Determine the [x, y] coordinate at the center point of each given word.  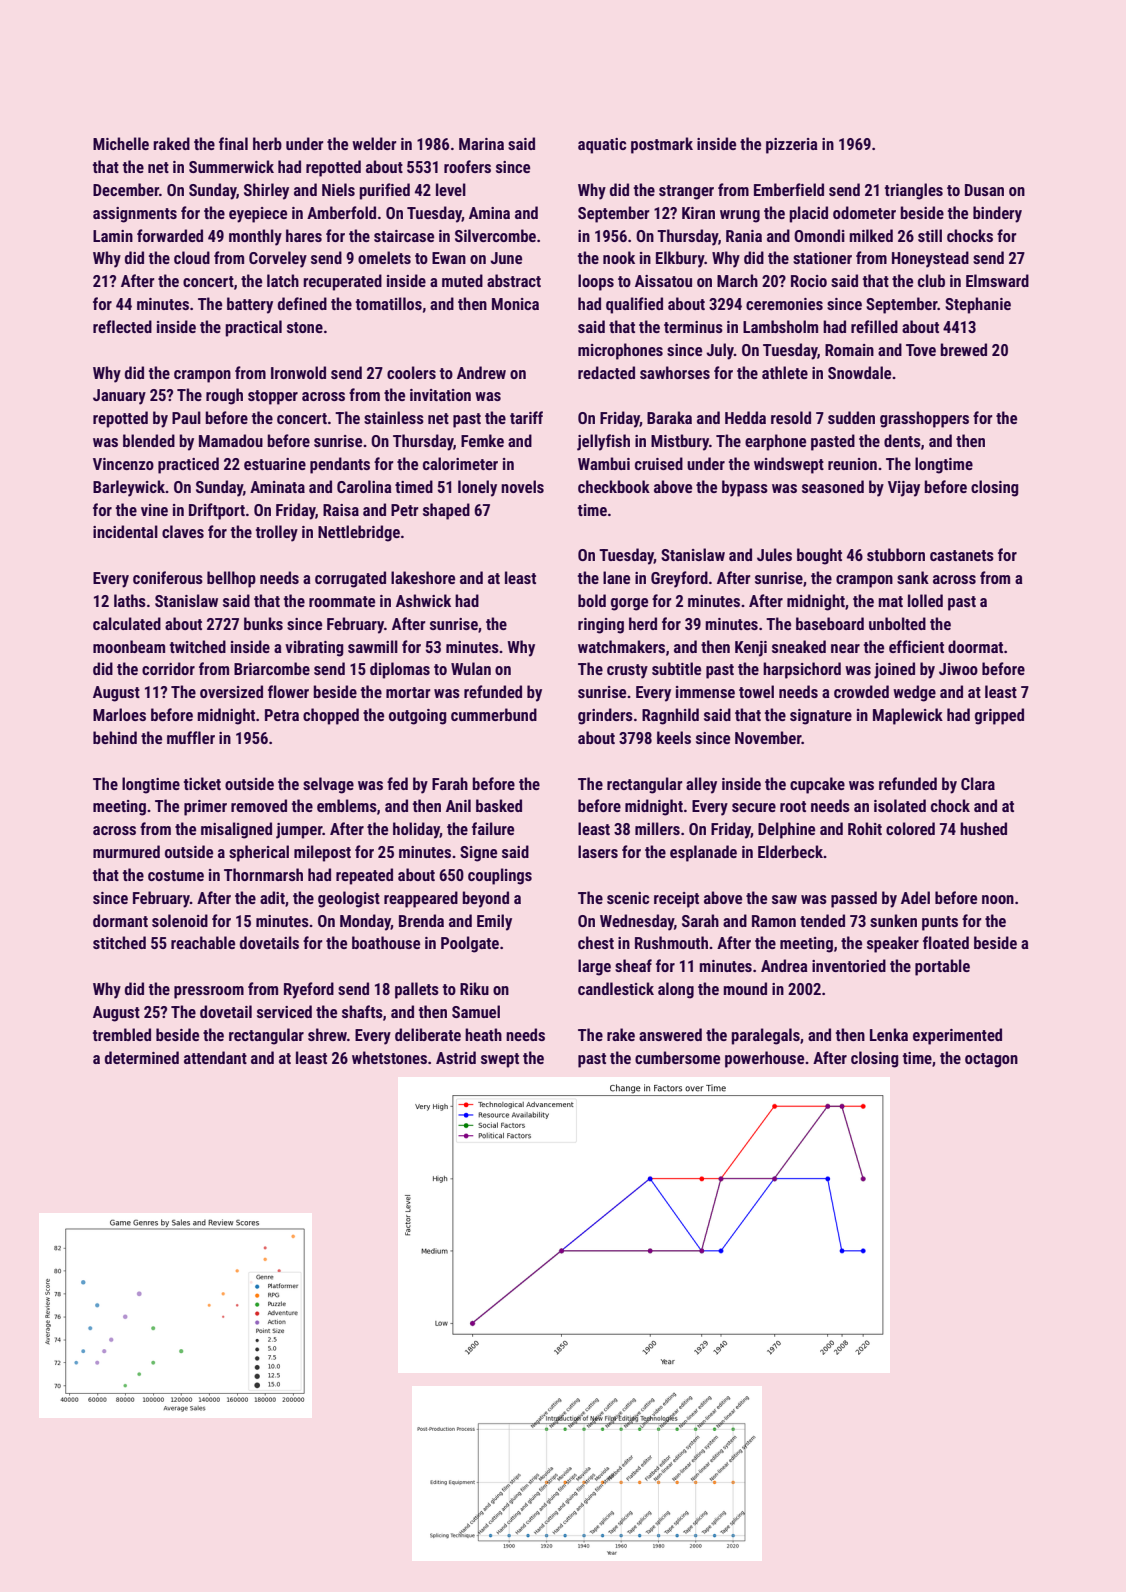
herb [267, 143]
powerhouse [764, 1059]
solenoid [180, 920]
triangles [914, 191]
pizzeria [792, 146]
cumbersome [677, 1057]
